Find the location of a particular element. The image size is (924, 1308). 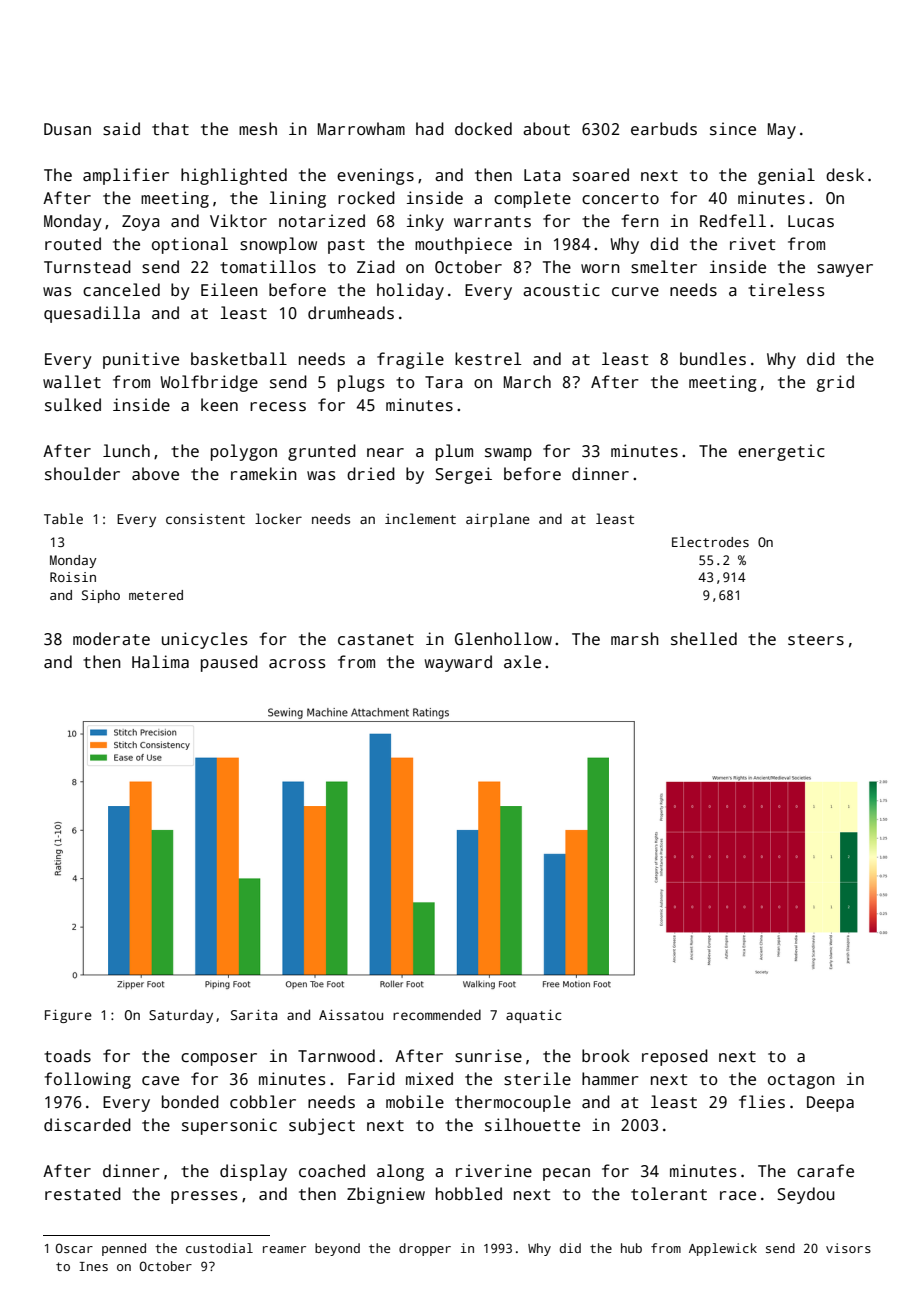

dropper is located at coordinates (425, 1249).
